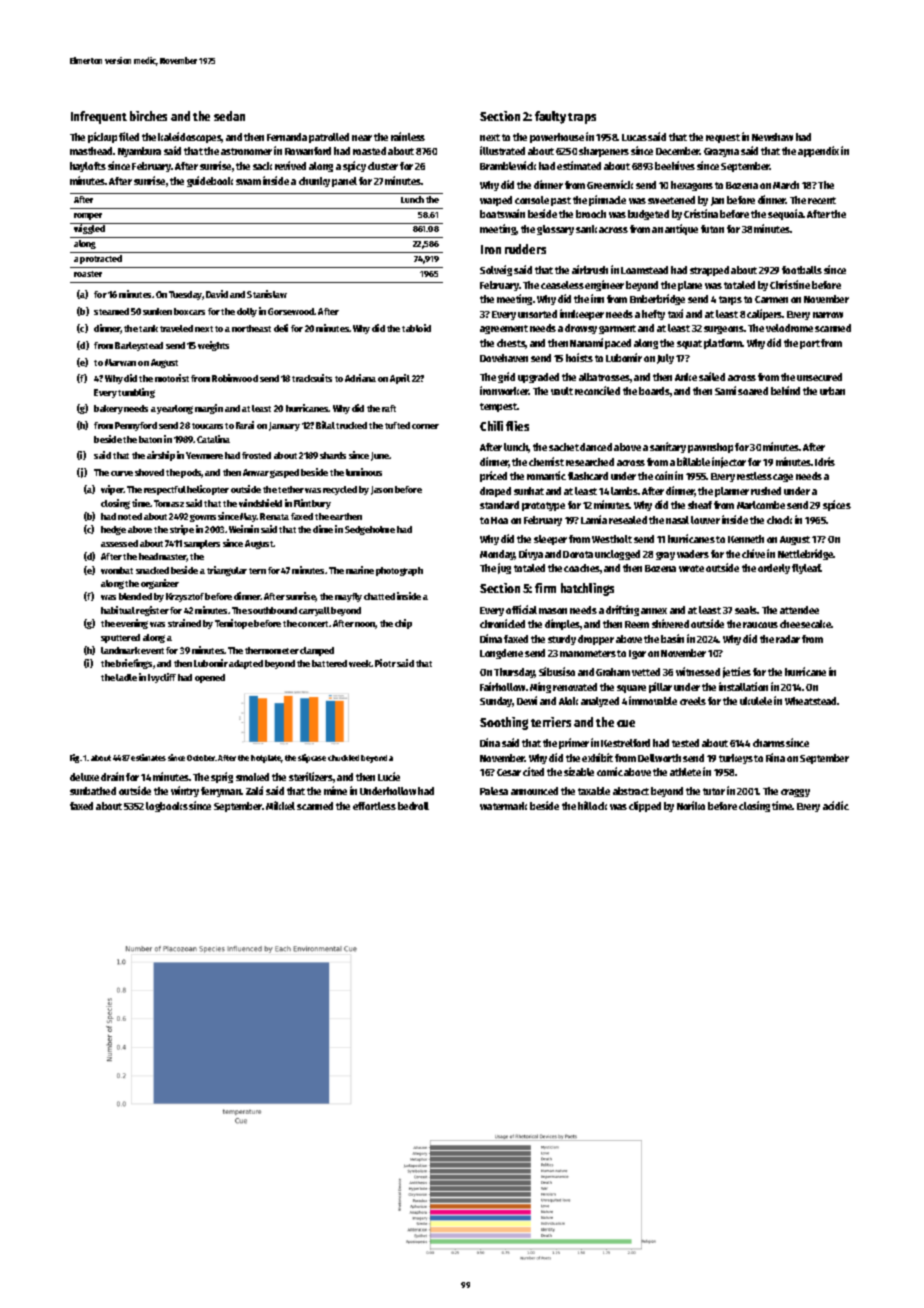  Describe the element at coordinates (118, 610) in the image. I see `habitual` at that location.
